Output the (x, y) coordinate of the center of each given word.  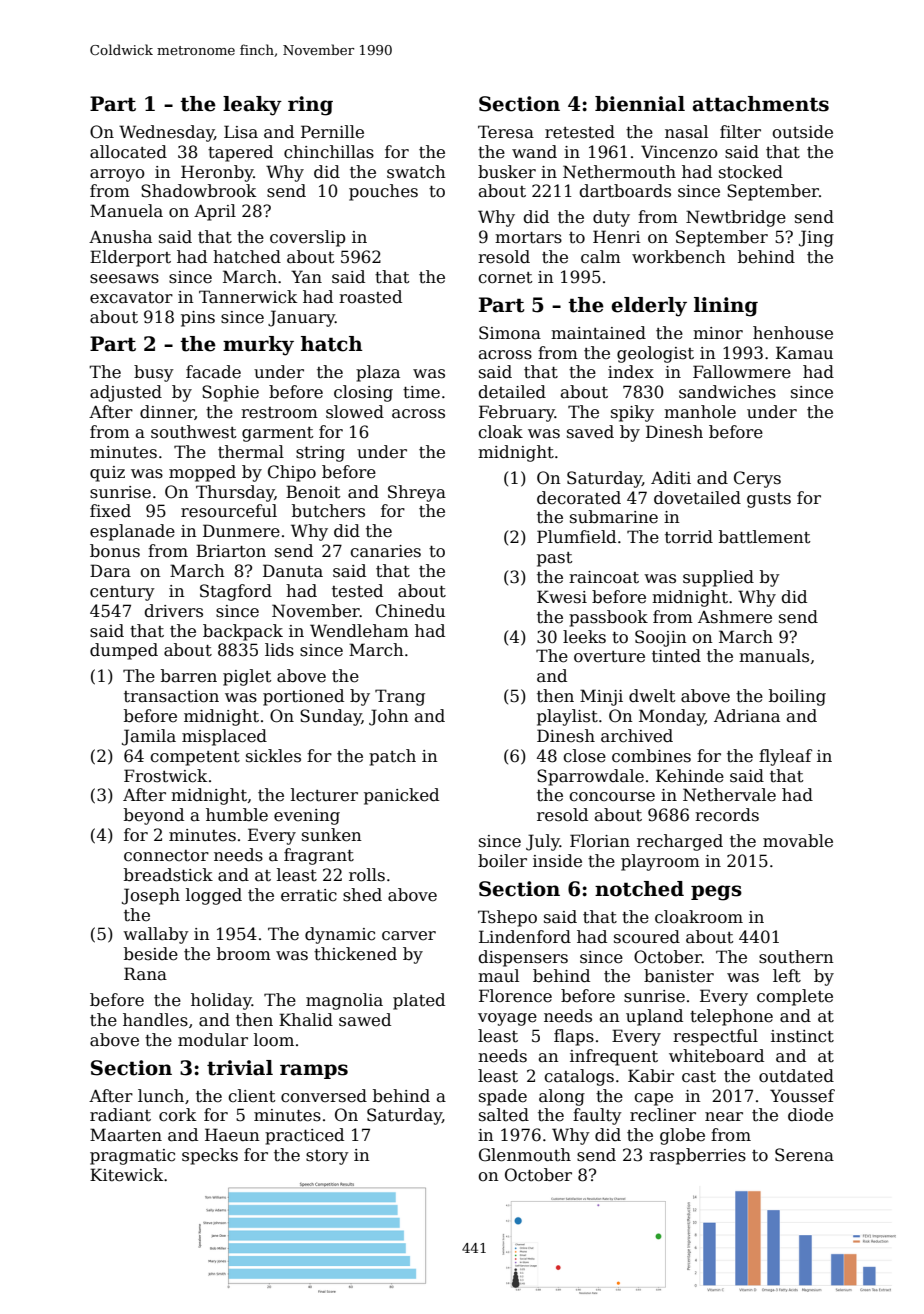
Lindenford (525, 937)
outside (802, 132)
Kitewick (126, 1175)
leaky (252, 106)
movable (798, 841)
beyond (154, 816)
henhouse (793, 333)
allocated (128, 152)
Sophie (230, 393)
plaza (378, 373)
